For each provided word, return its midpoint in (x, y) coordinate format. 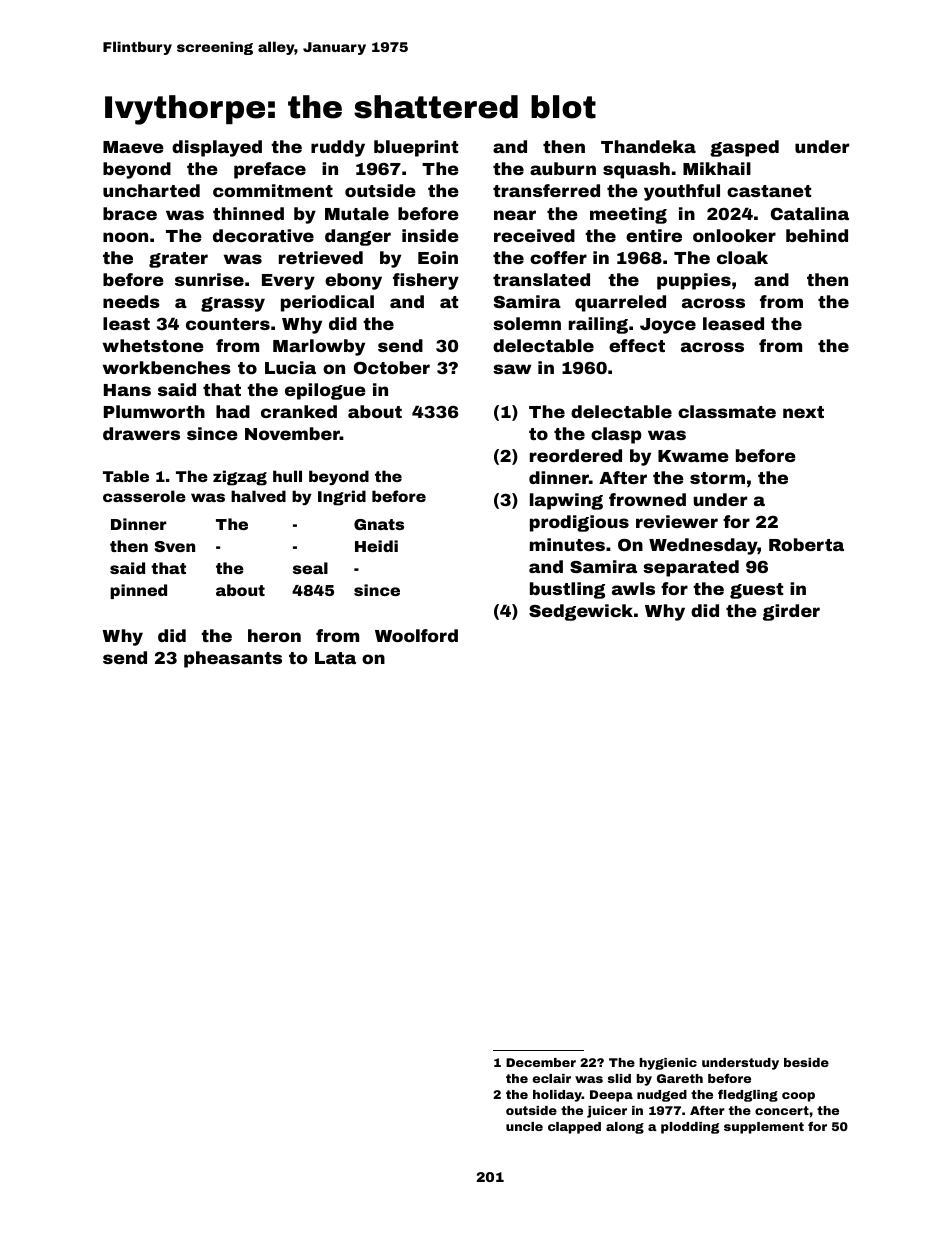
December (541, 1062)
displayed (217, 148)
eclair (551, 1078)
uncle (524, 1126)
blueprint (416, 148)
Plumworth (154, 411)
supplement (764, 1128)
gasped (744, 148)
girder (791, 612)
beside (806, 1062)
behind (817, 235)
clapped (574, 1128)
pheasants (233, 659)
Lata (335, 658)
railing (598, 325)
